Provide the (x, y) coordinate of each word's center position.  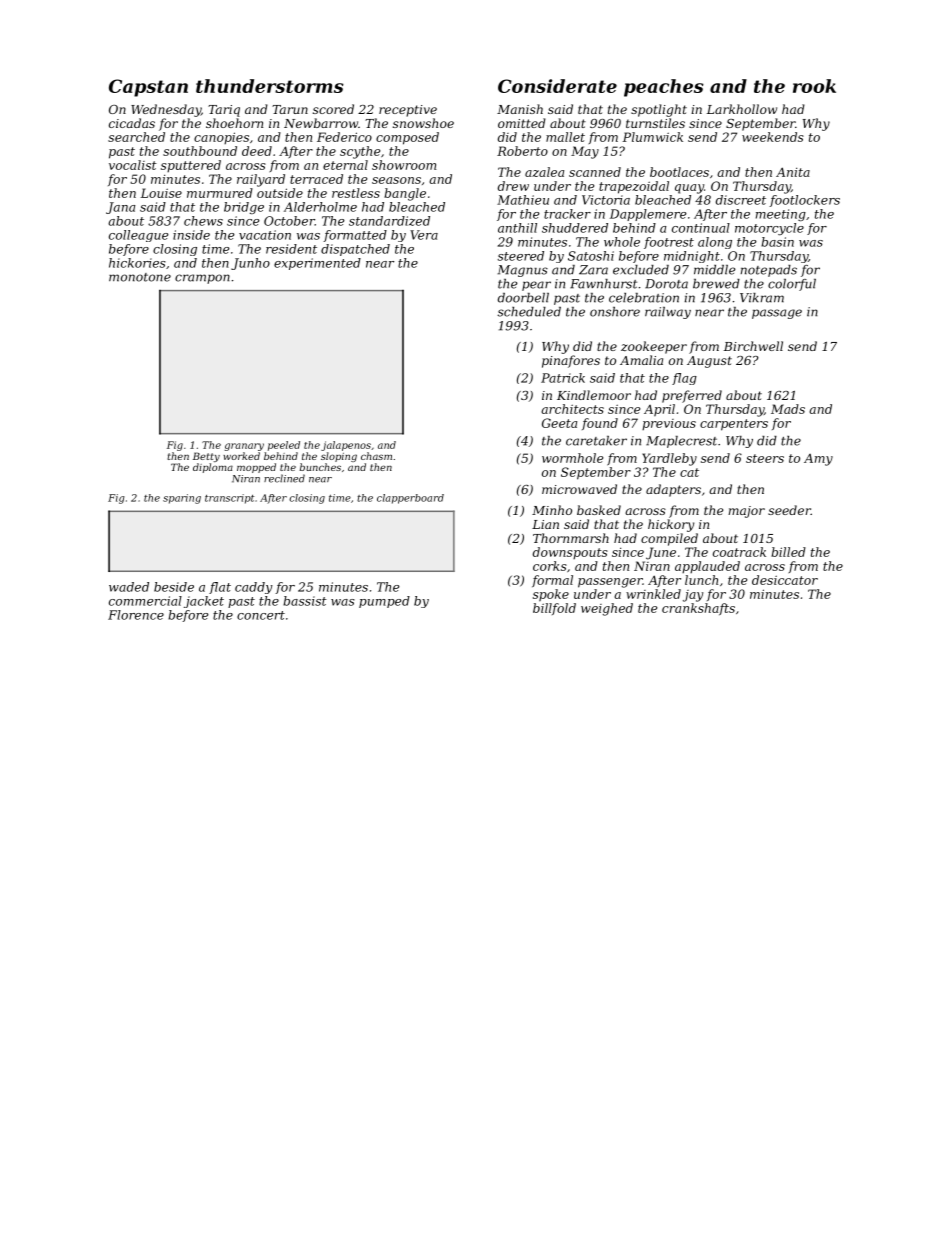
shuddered (575, 228)
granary (244, 447)
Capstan (148, 88)
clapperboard (410, 499)
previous (669, 424)
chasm (376, 456)
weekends (773, 137)
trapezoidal (634, 187)
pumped (384, 602)
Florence (136, 615)
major (746, 512)
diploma (213, 468)
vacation (265, 235)
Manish (520, 109)
